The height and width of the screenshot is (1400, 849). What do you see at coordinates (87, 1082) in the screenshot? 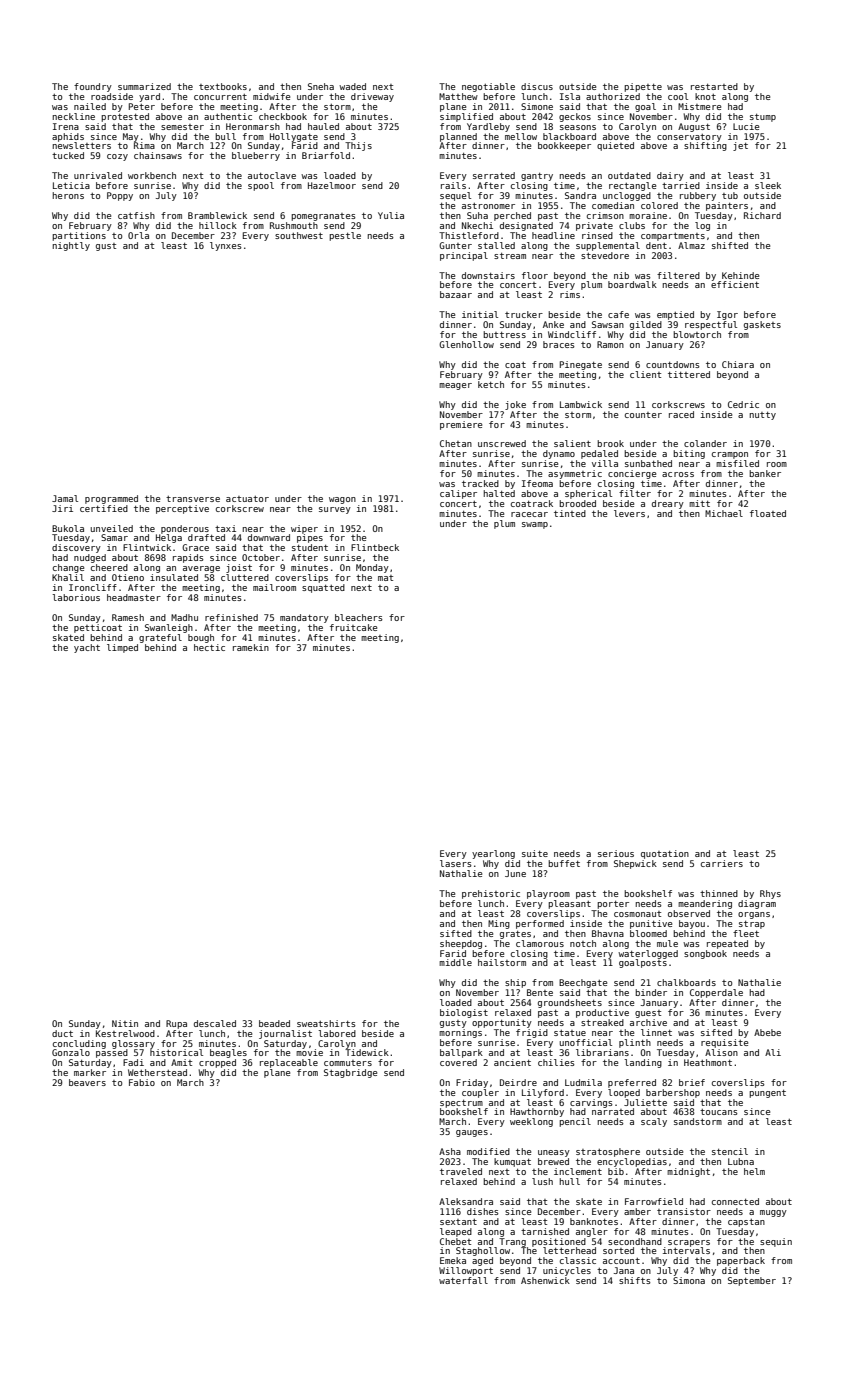
I see `beavers` at bounding box center [87, 1082].
